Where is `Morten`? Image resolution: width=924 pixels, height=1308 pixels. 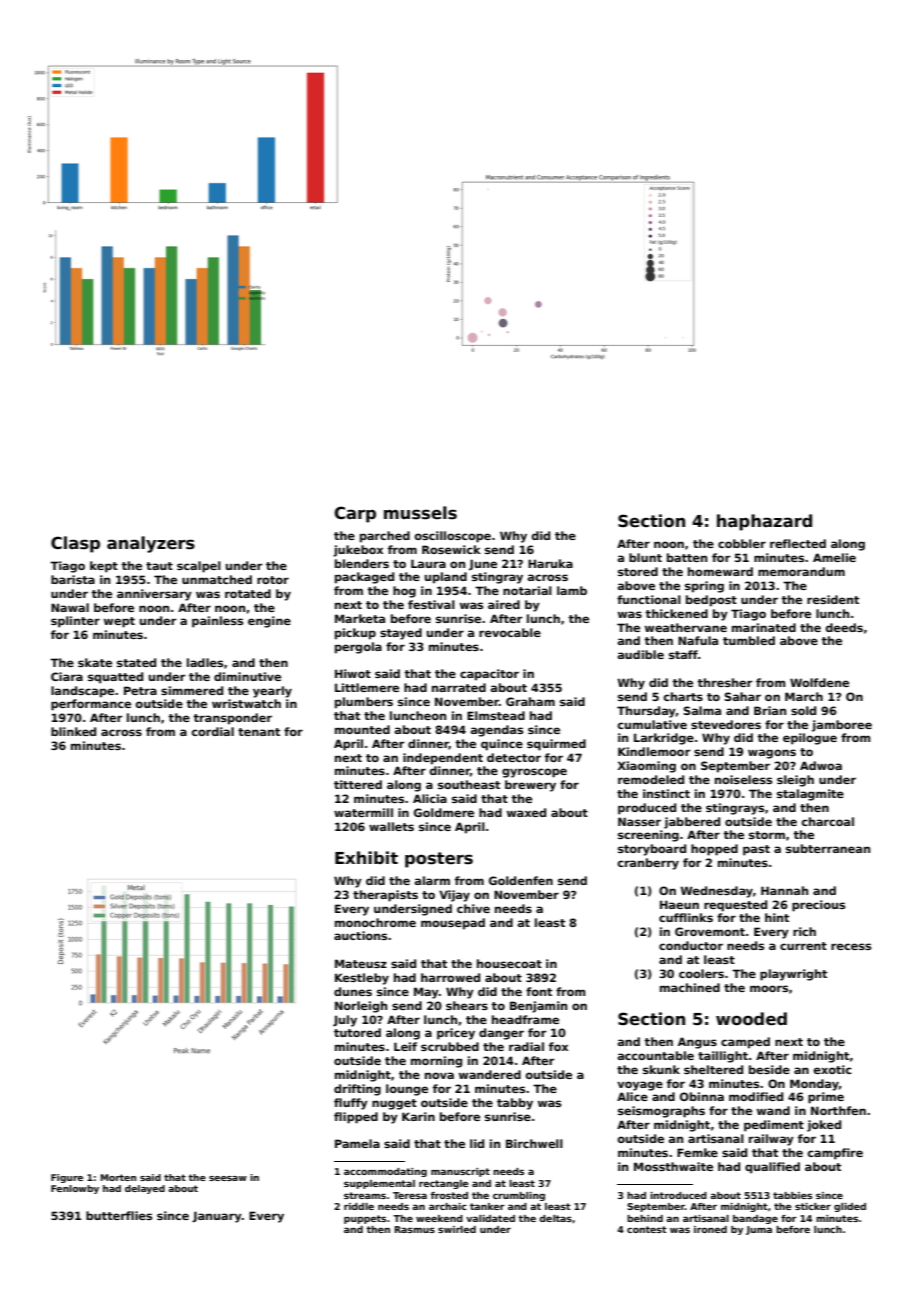
Morten is located at coordinates (118, 1177).
